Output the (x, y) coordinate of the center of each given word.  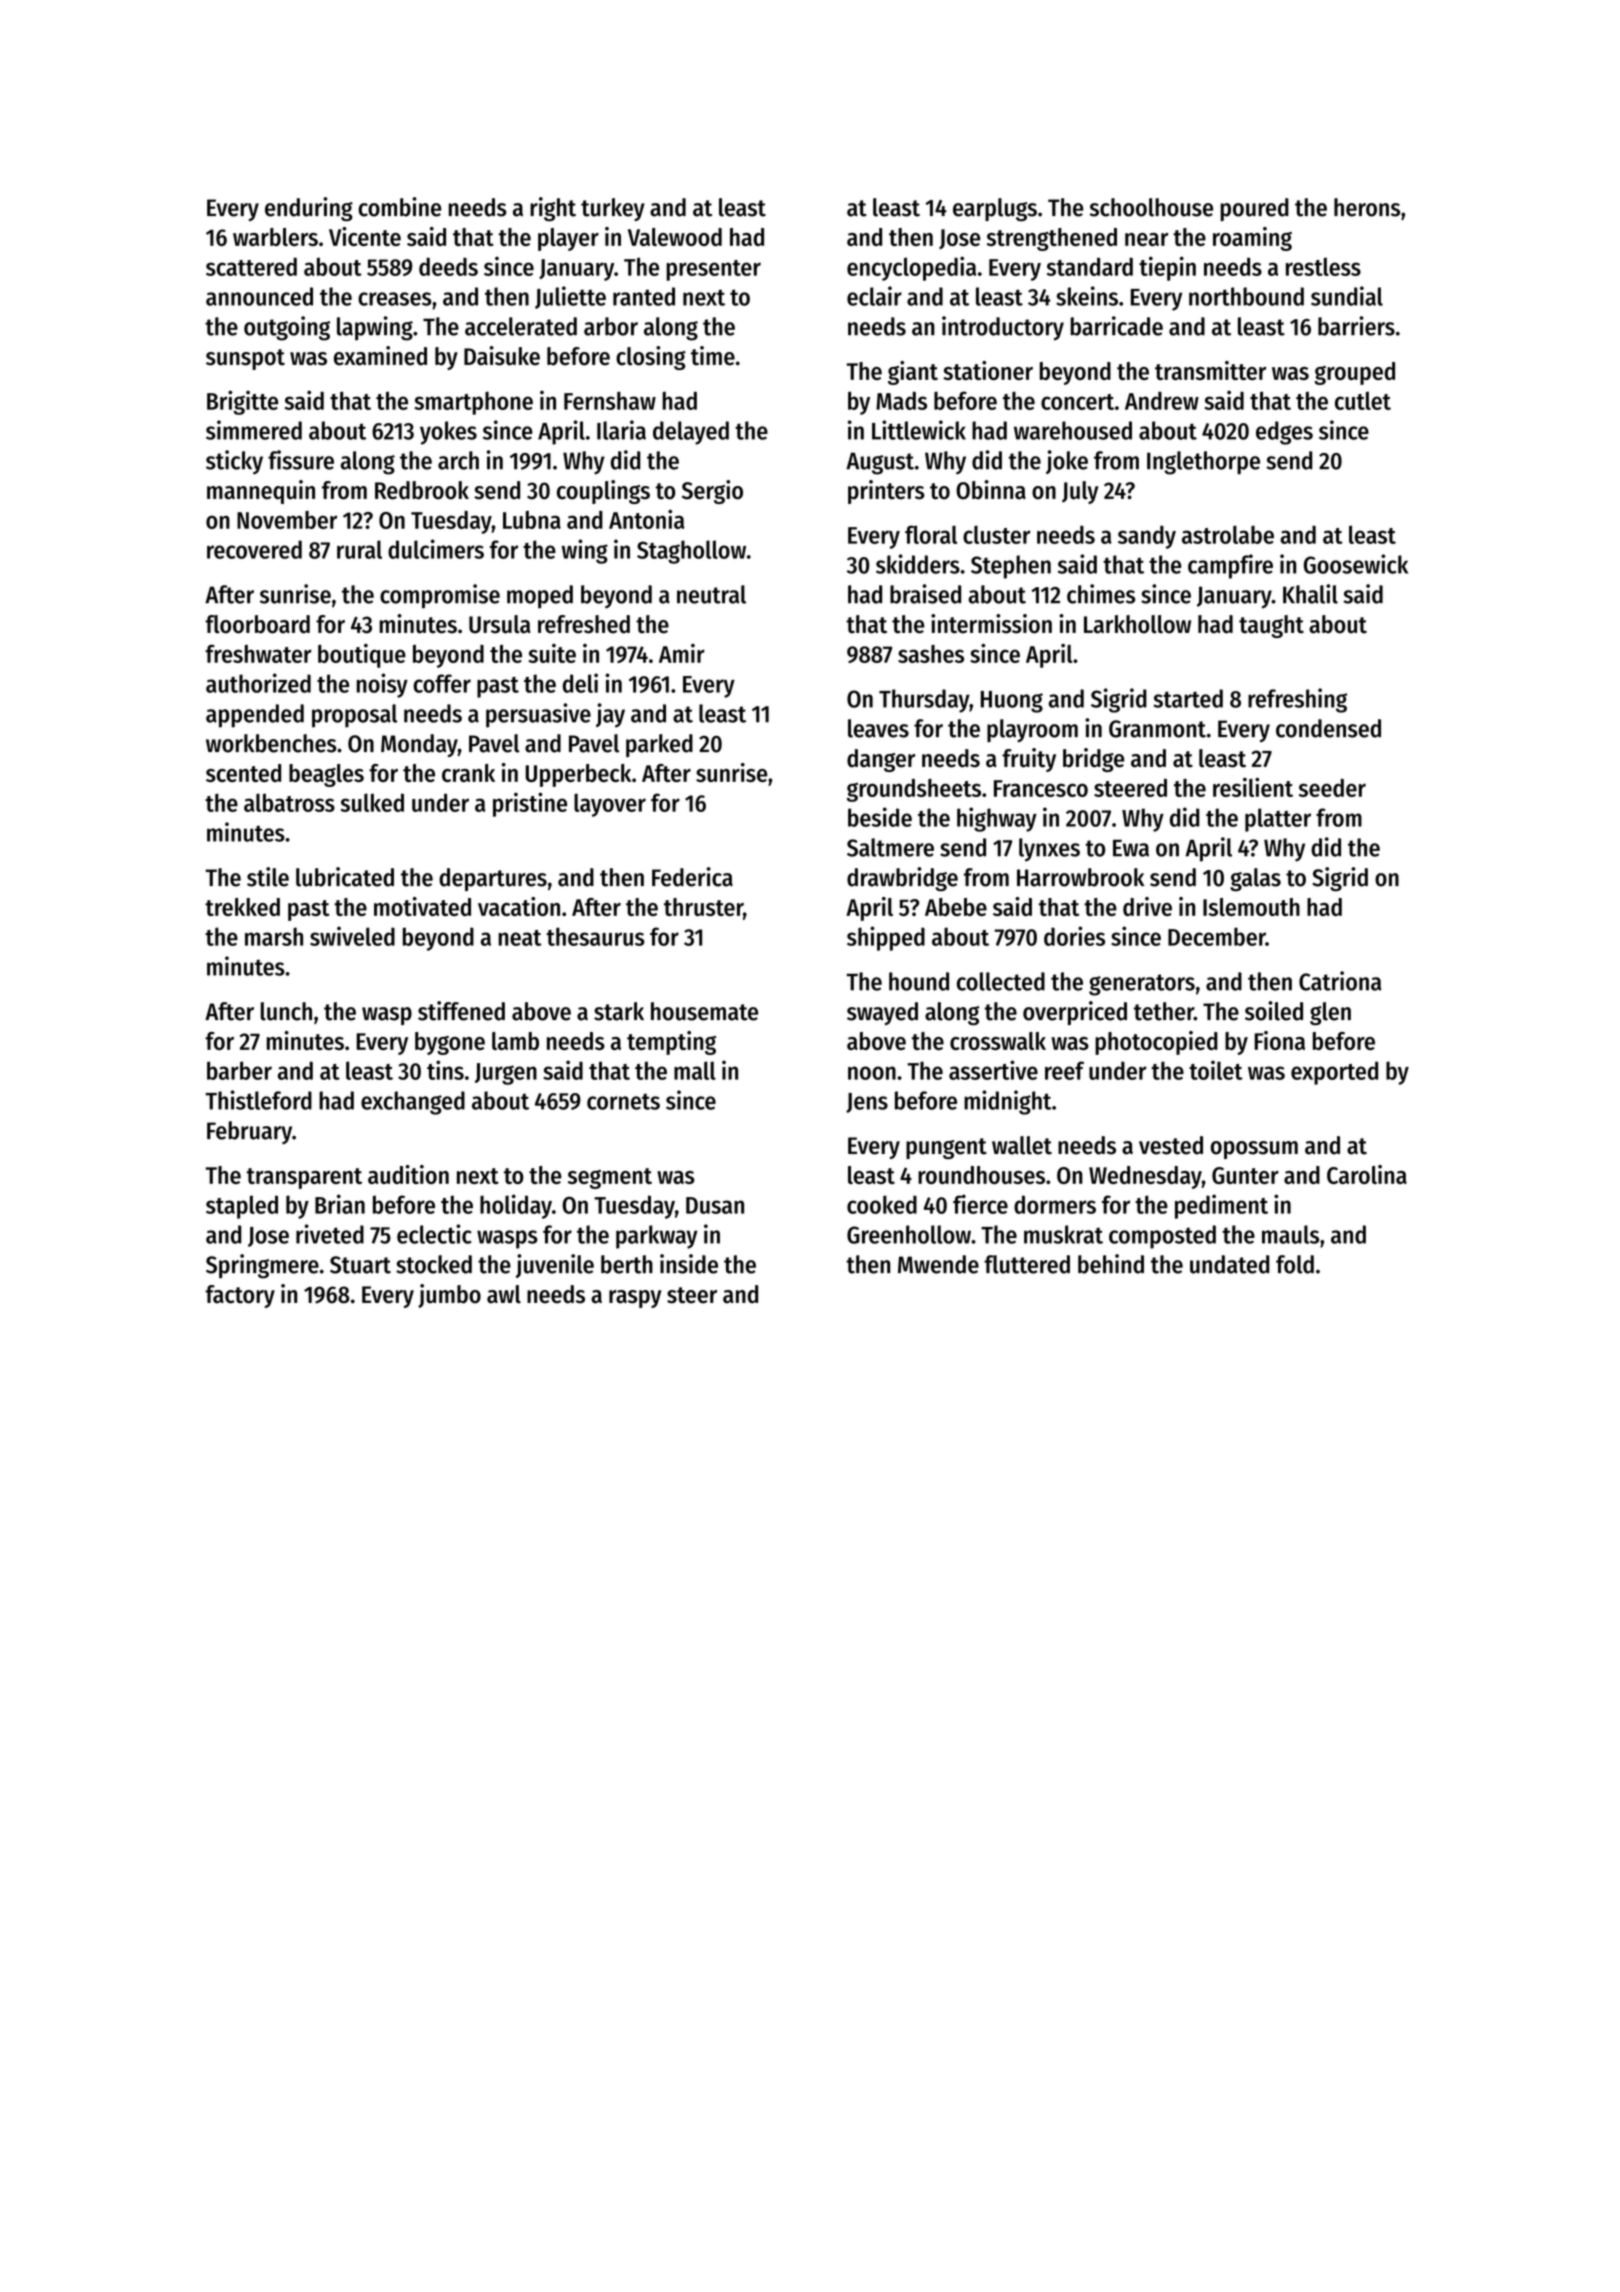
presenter (713, 270)
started (1188, 698)
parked (659, 745)
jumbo (449, 1296)
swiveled (352, 936)
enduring (309, 209)
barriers (1356, 326)
